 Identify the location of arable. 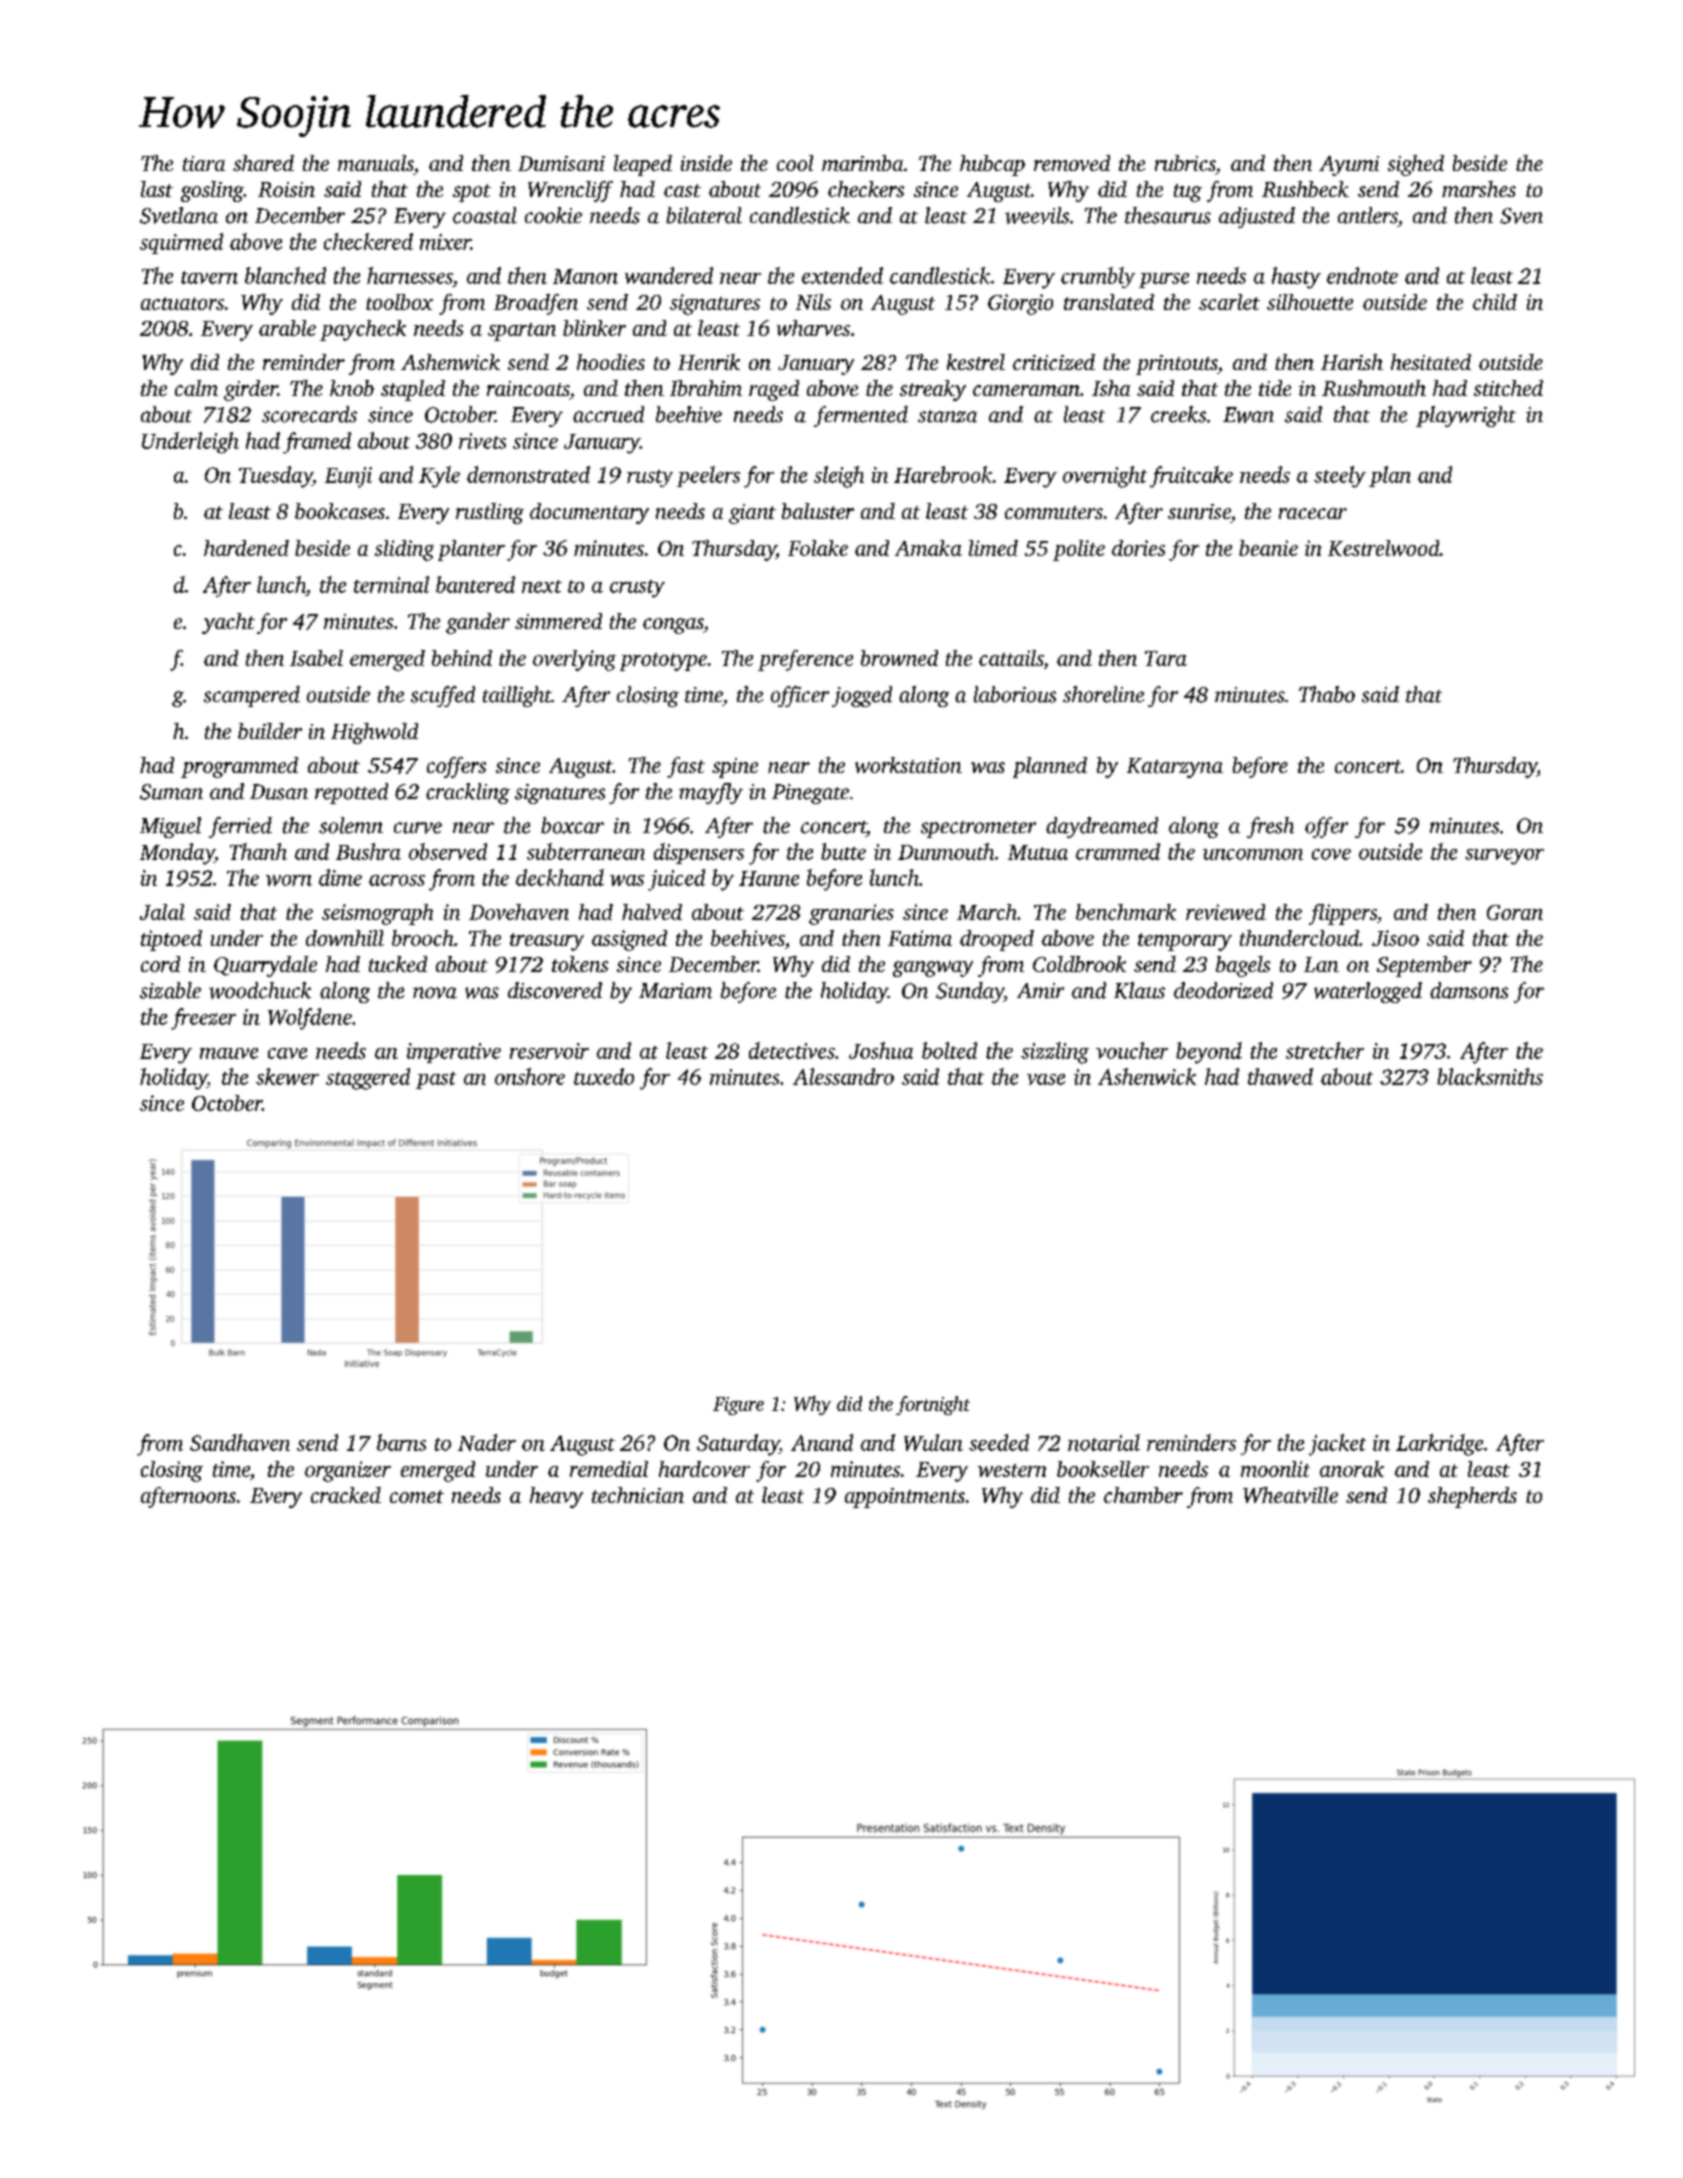
(287, 328).
